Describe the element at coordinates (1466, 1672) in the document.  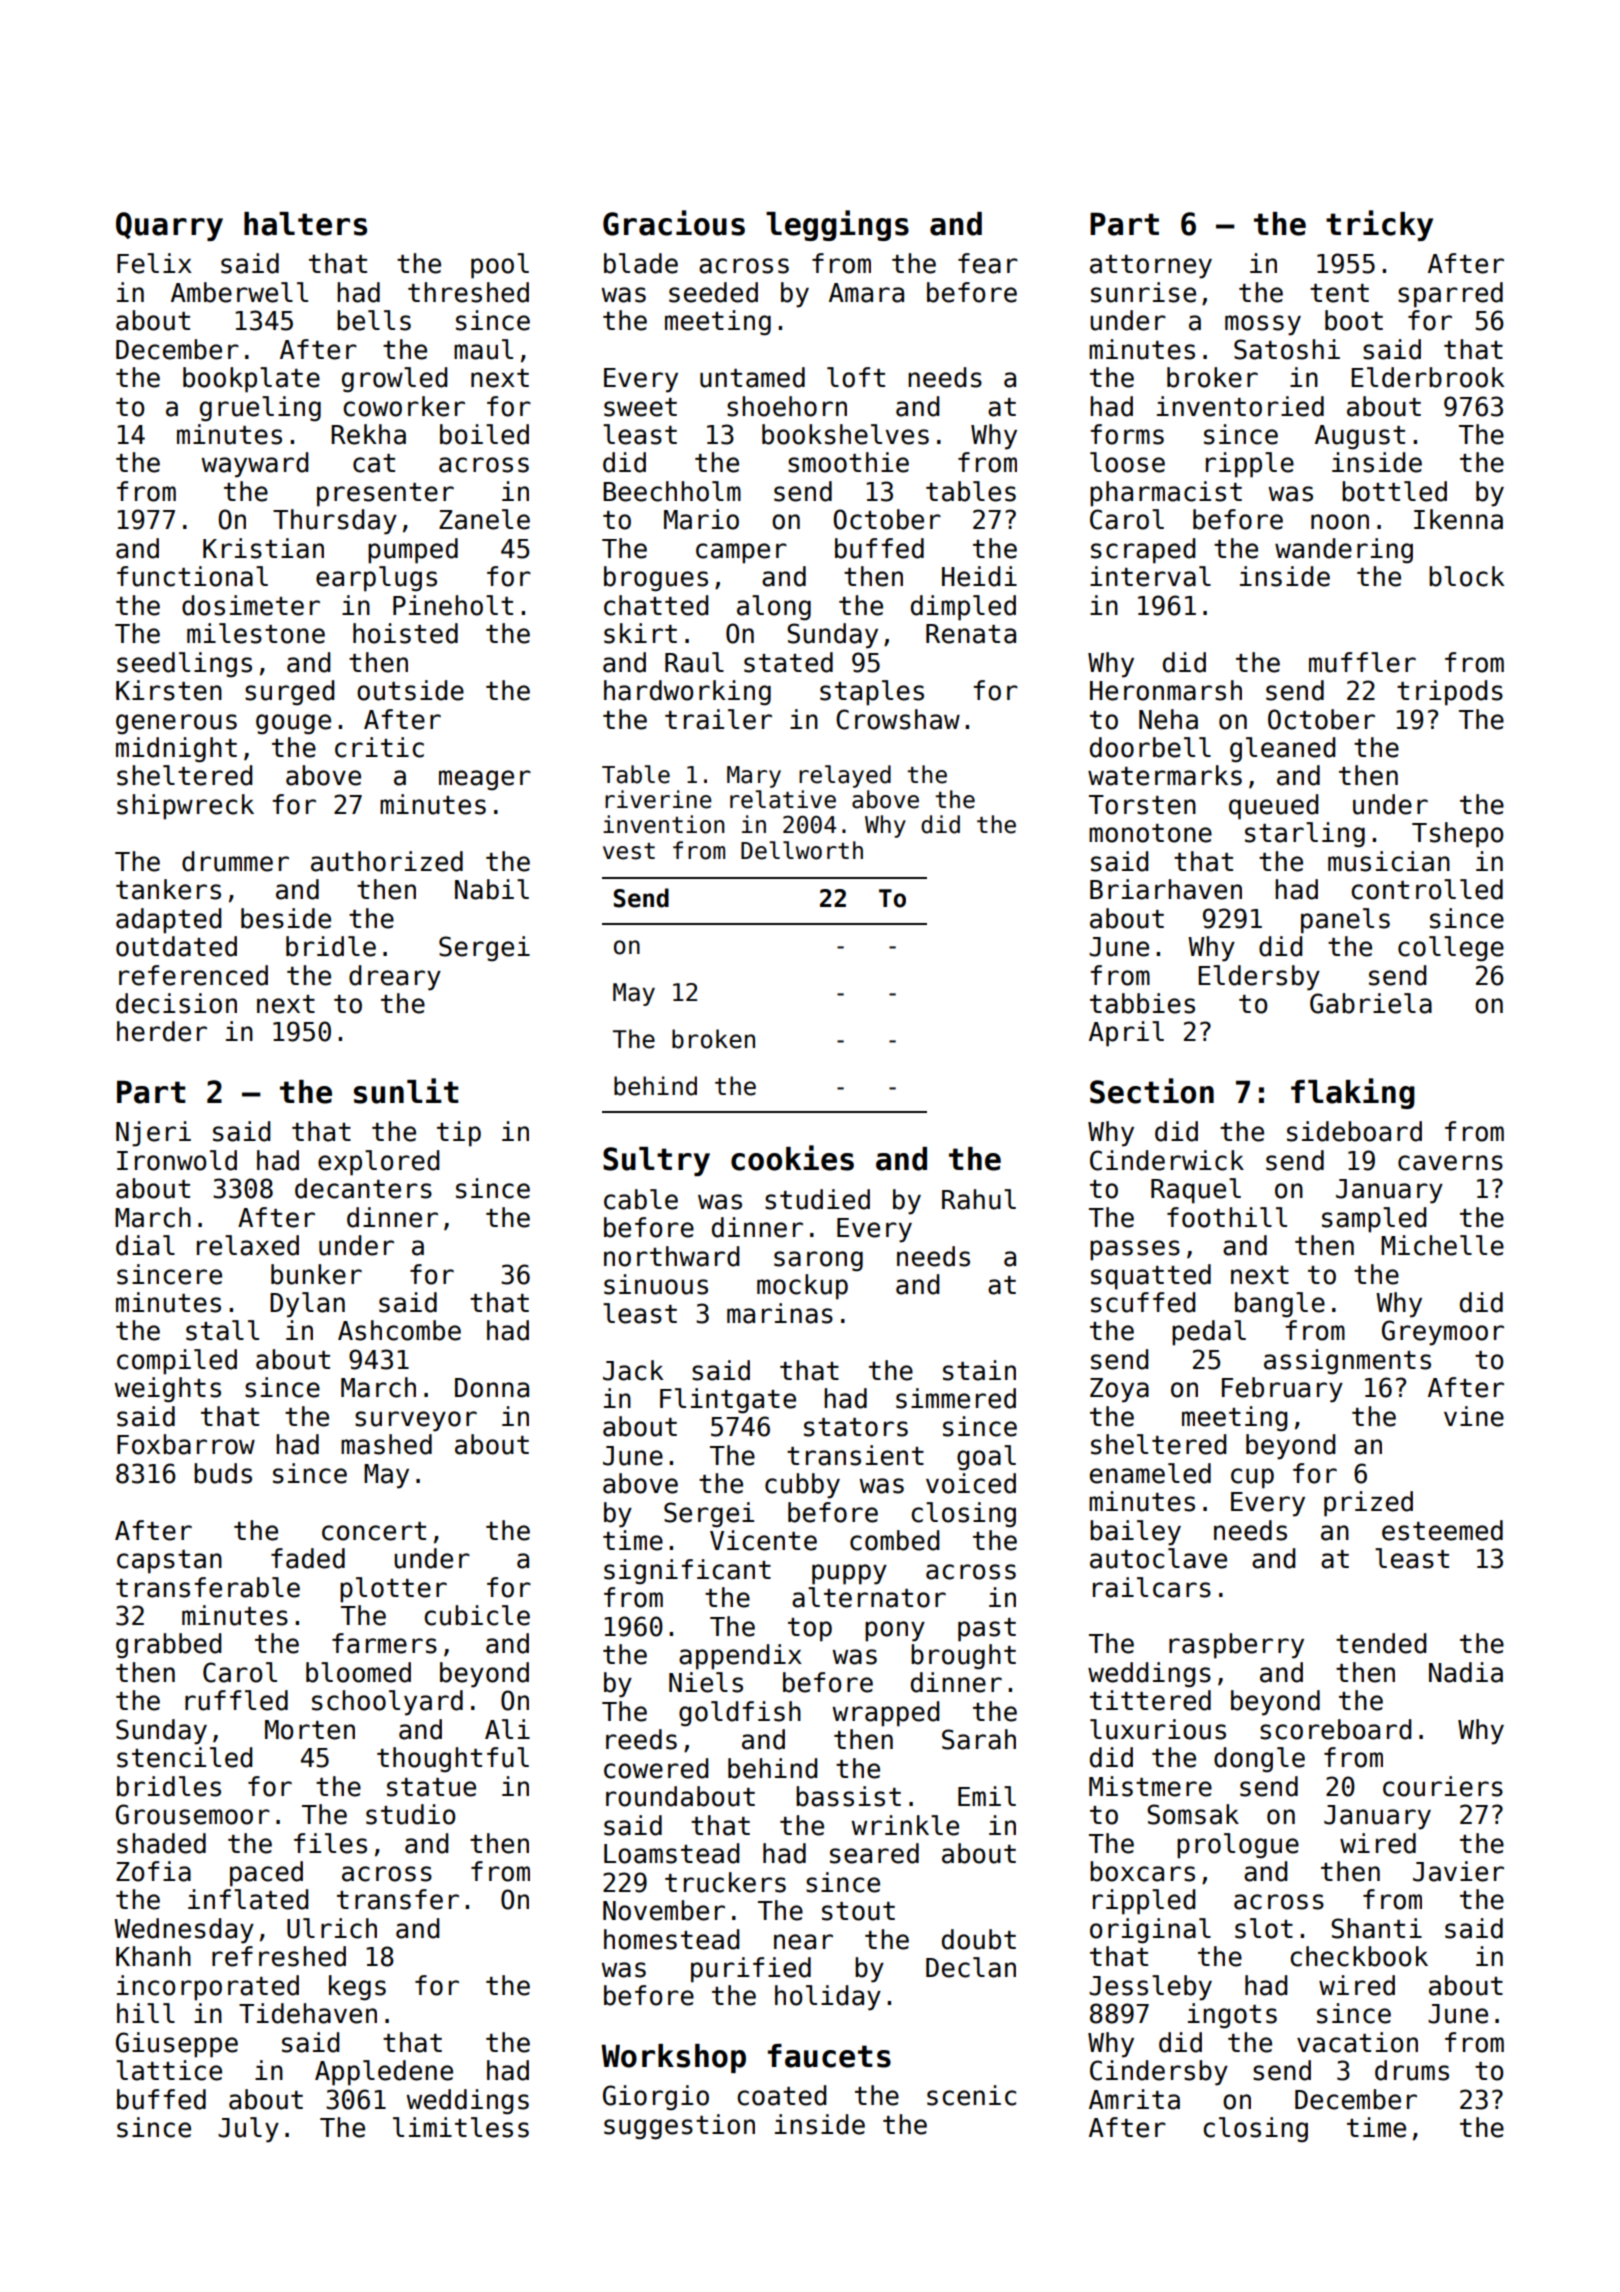
I see `Nadia` at that location.
